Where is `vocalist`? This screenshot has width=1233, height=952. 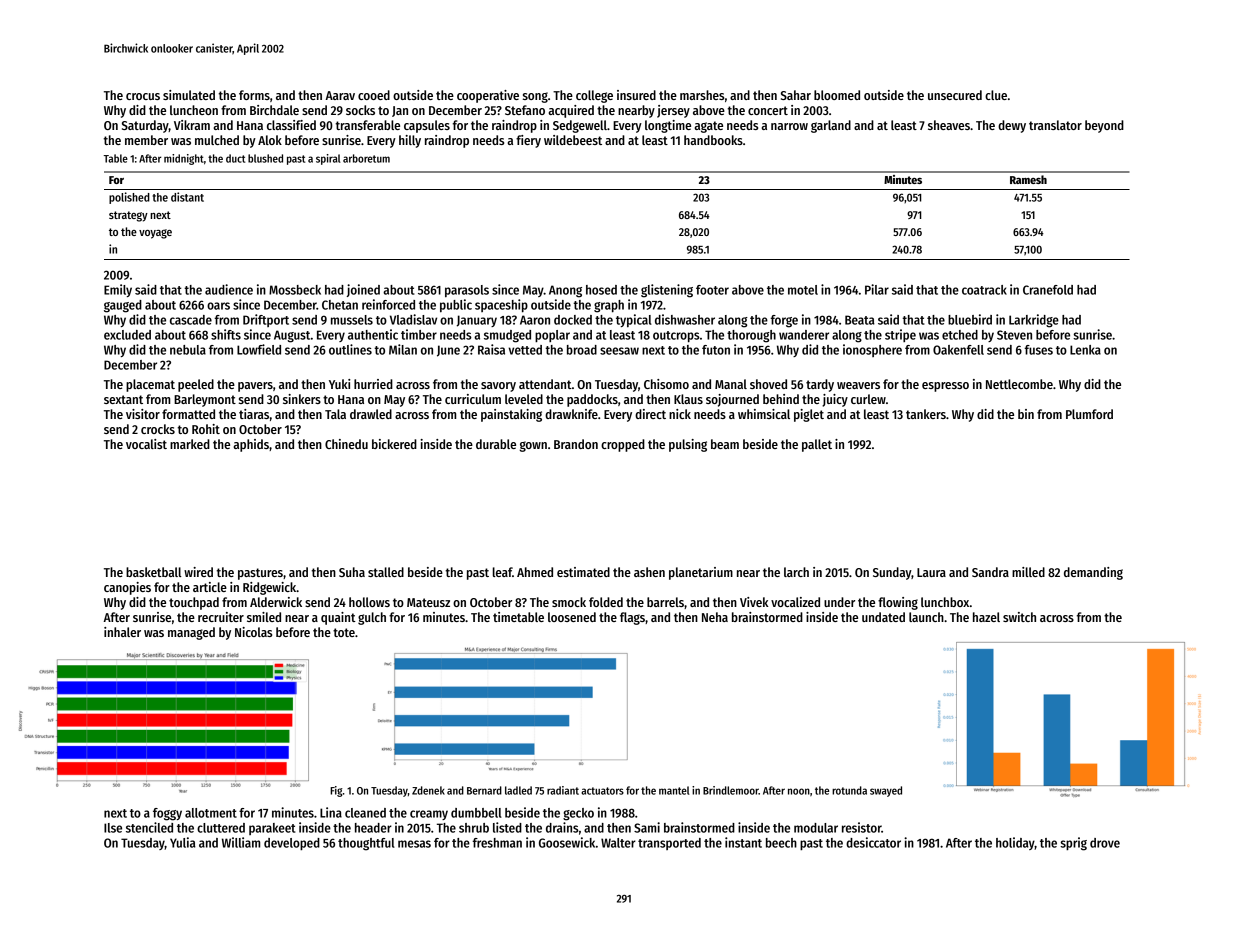 vocalist is located at coordinates (146, 444).
